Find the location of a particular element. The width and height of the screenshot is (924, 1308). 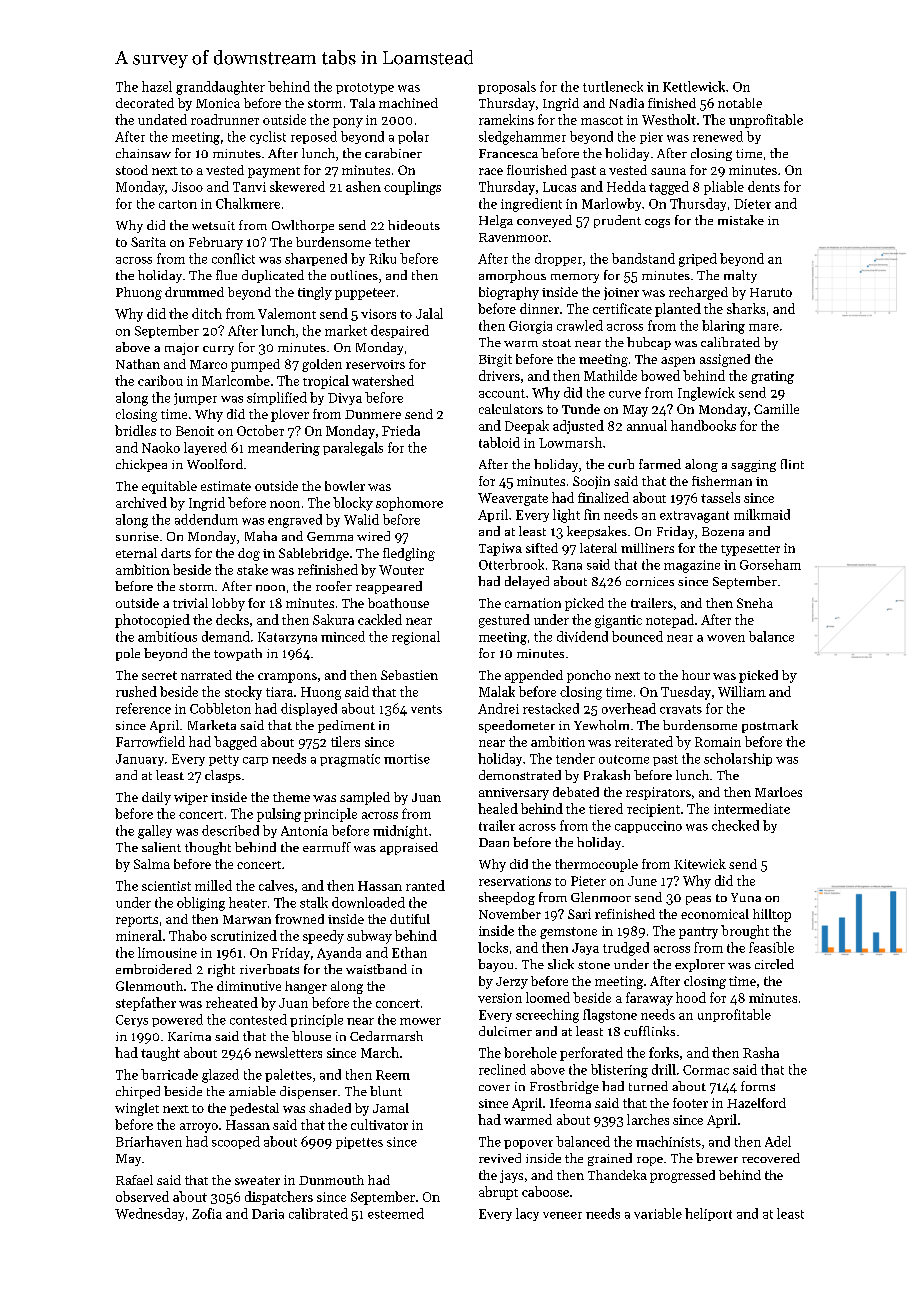

bounced is located at coordinates (637, 636).
